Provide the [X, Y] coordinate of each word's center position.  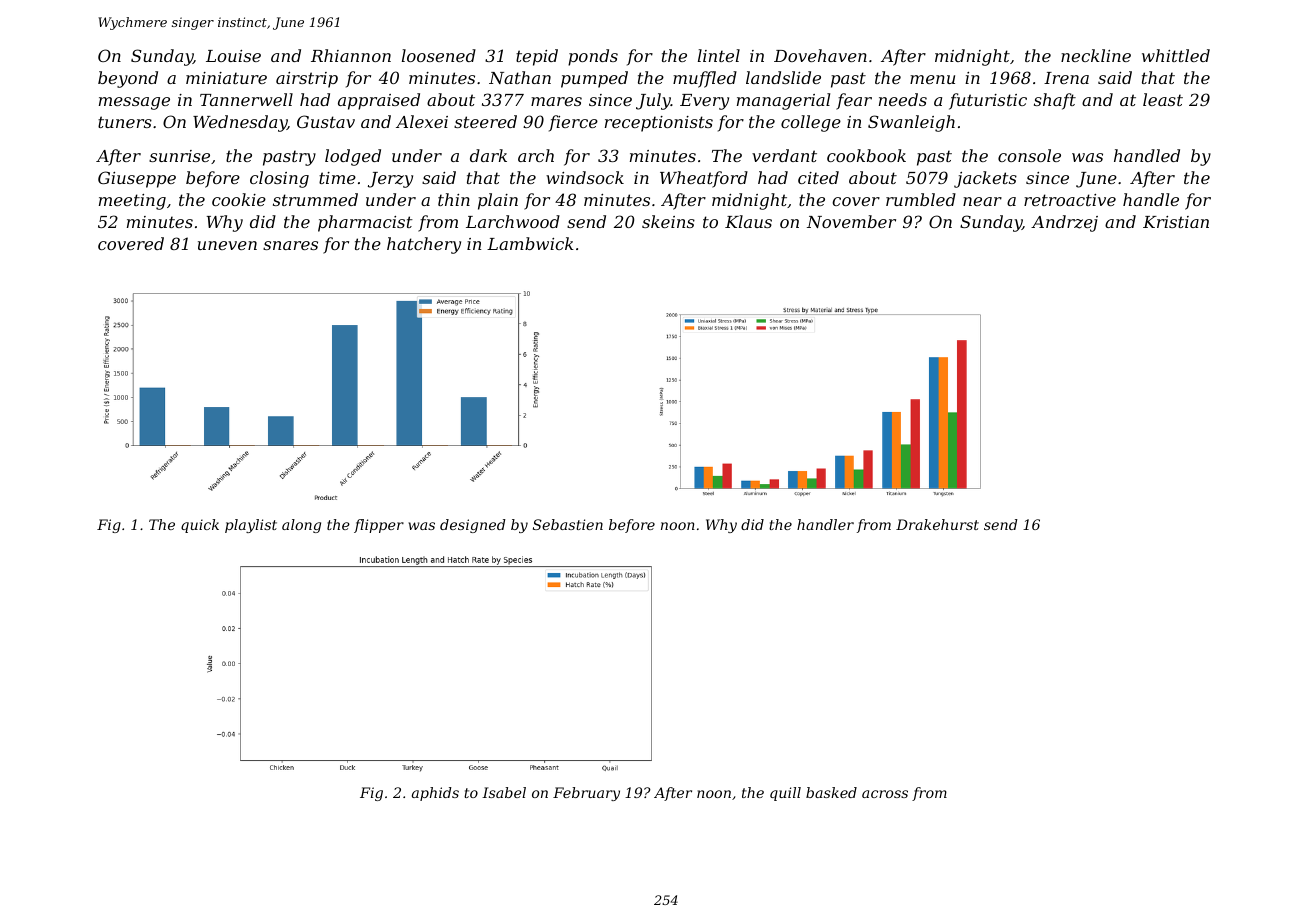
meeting [132, 202]
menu [932, 79]
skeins [668, 221]
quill [785, 794]
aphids [435, 794]
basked [831, 792]
